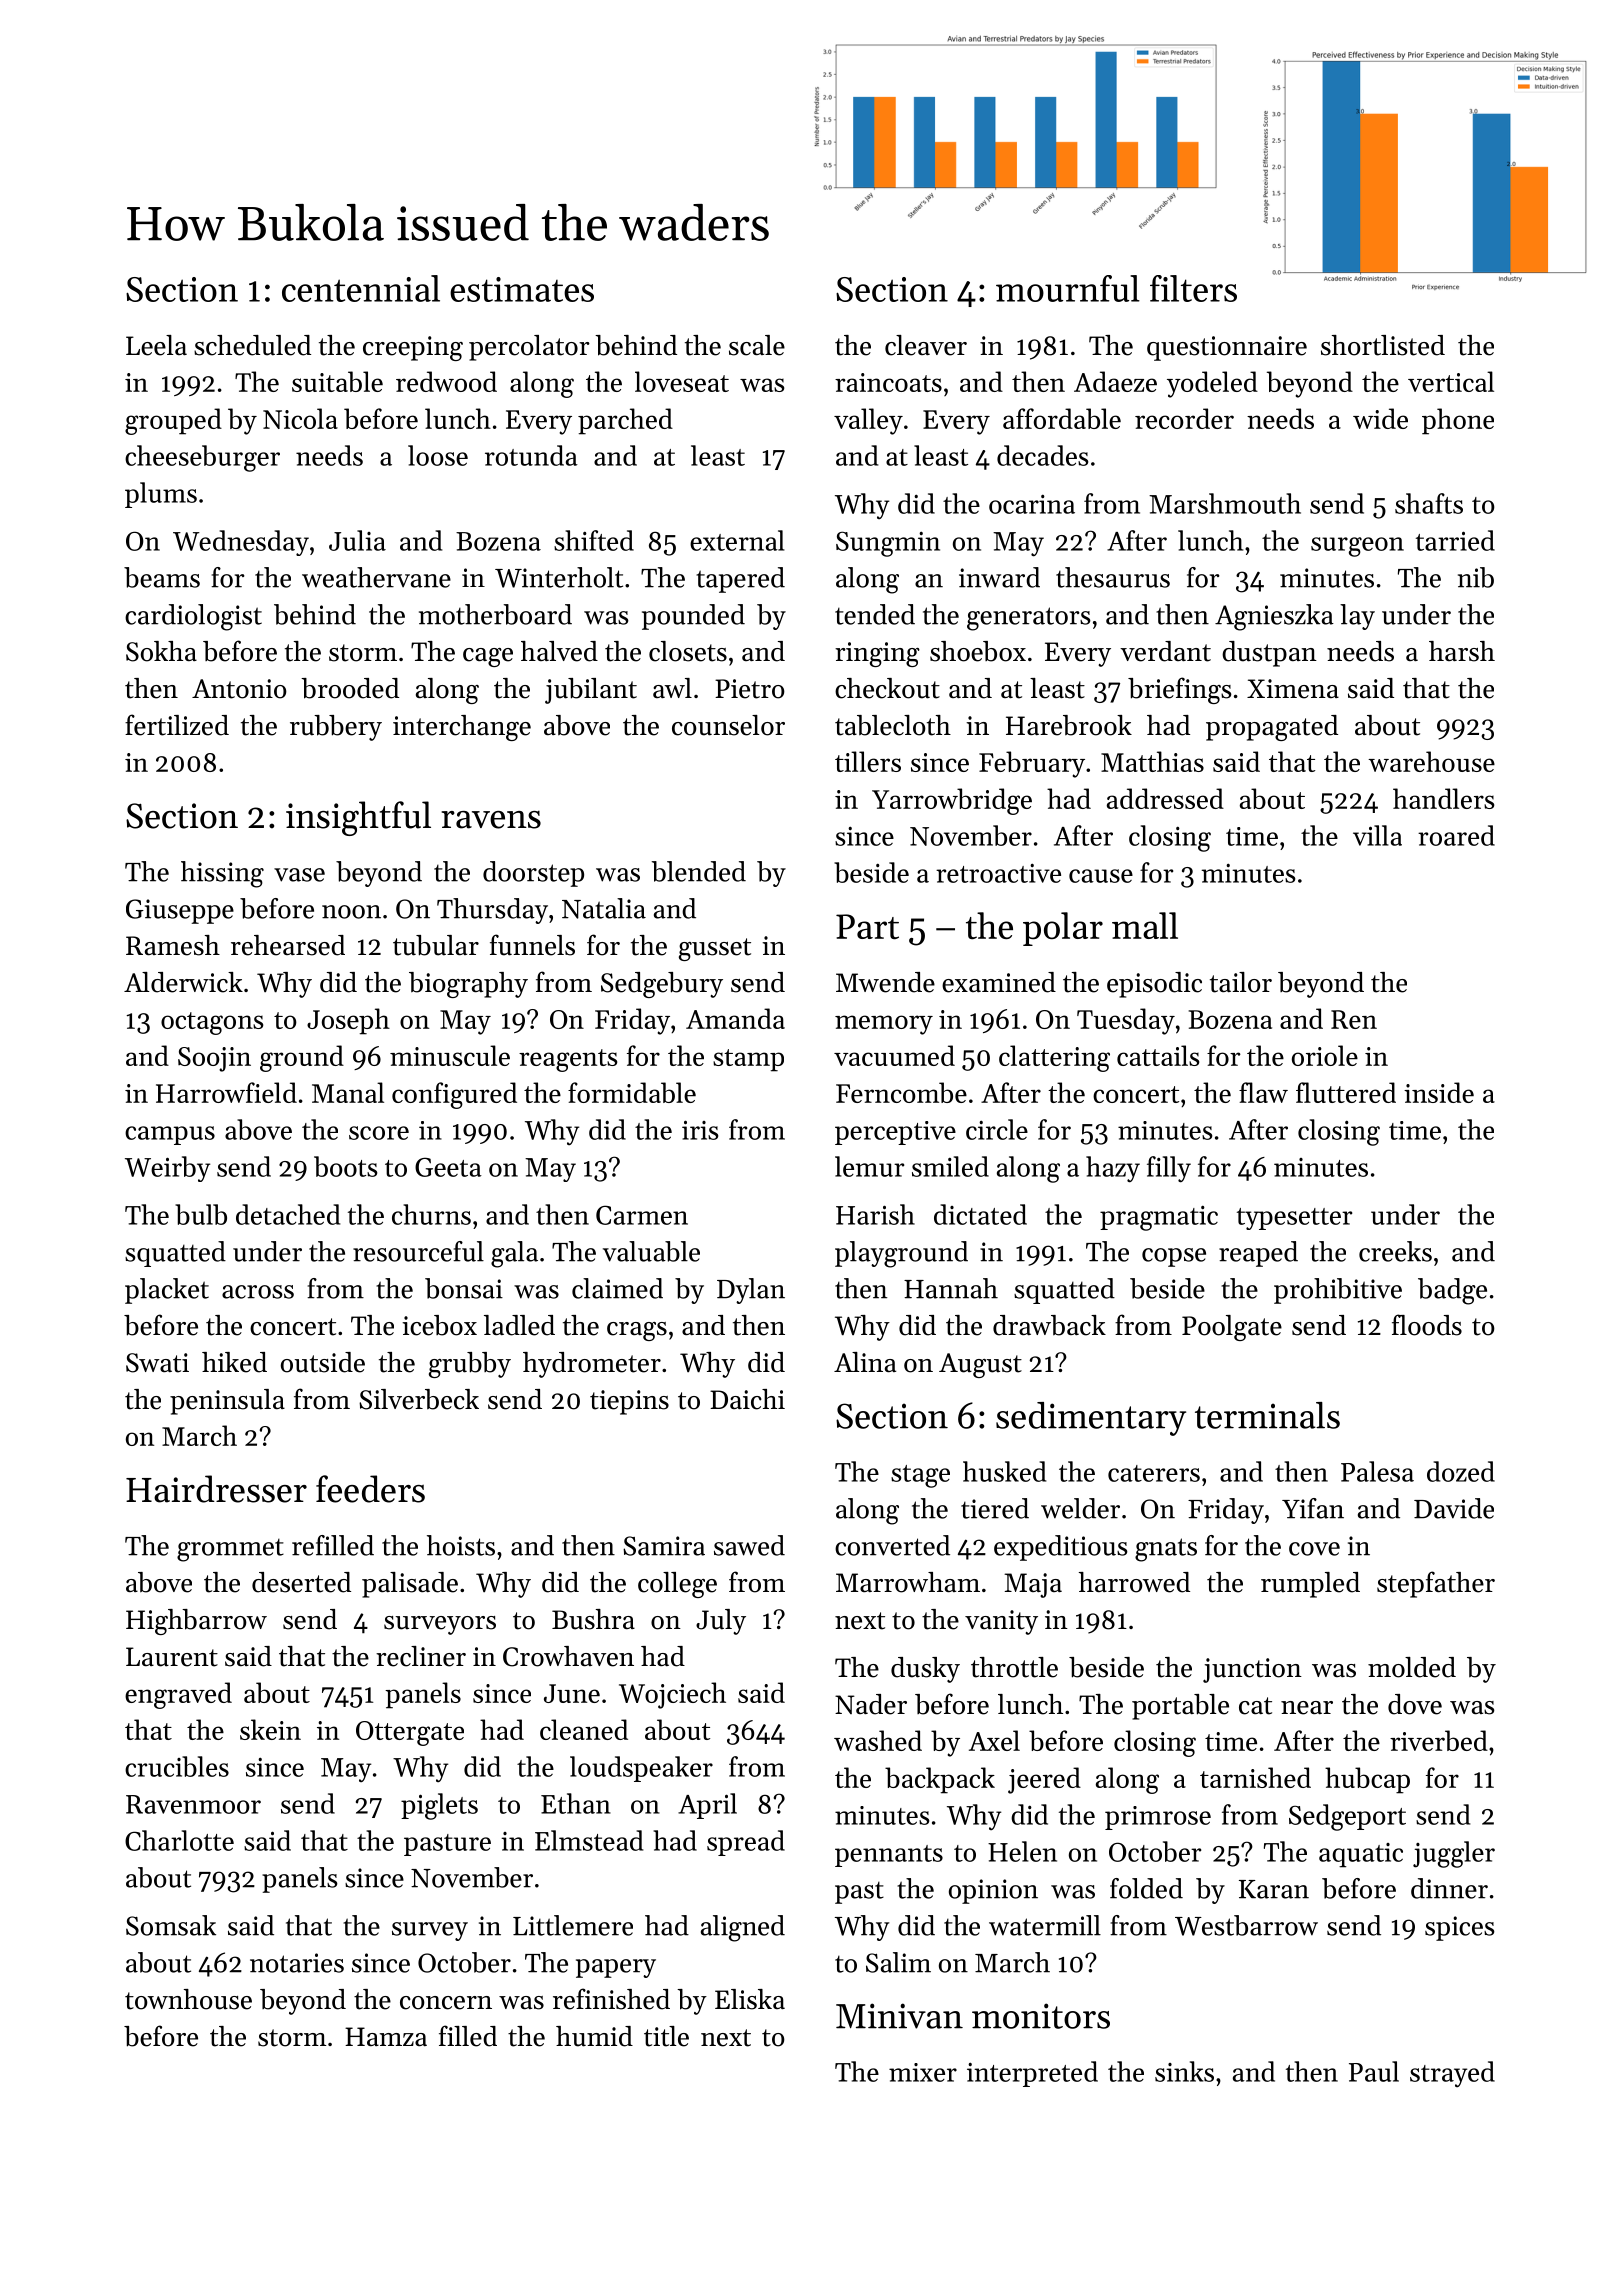 The image size is (1620, 2292). What do you see at coordinates (446, 2003) in the page?
I see `concern` at bounding box center [446, 2003].
